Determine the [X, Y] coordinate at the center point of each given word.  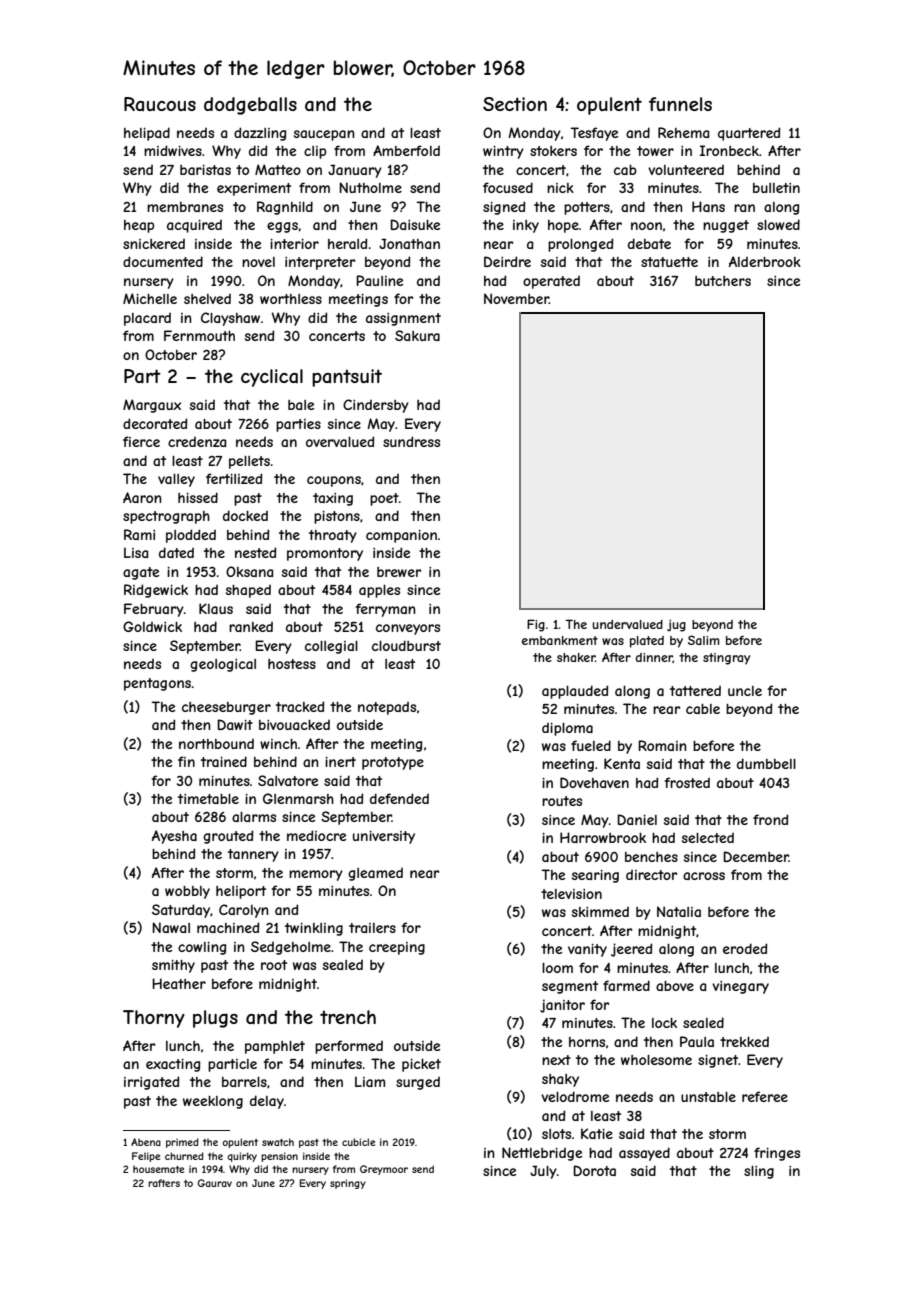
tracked [300, 706]
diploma [567, 729]
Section [515, 104]
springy [348, 1184]
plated [647, 642]
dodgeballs [250, 106]
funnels [680, 104]
